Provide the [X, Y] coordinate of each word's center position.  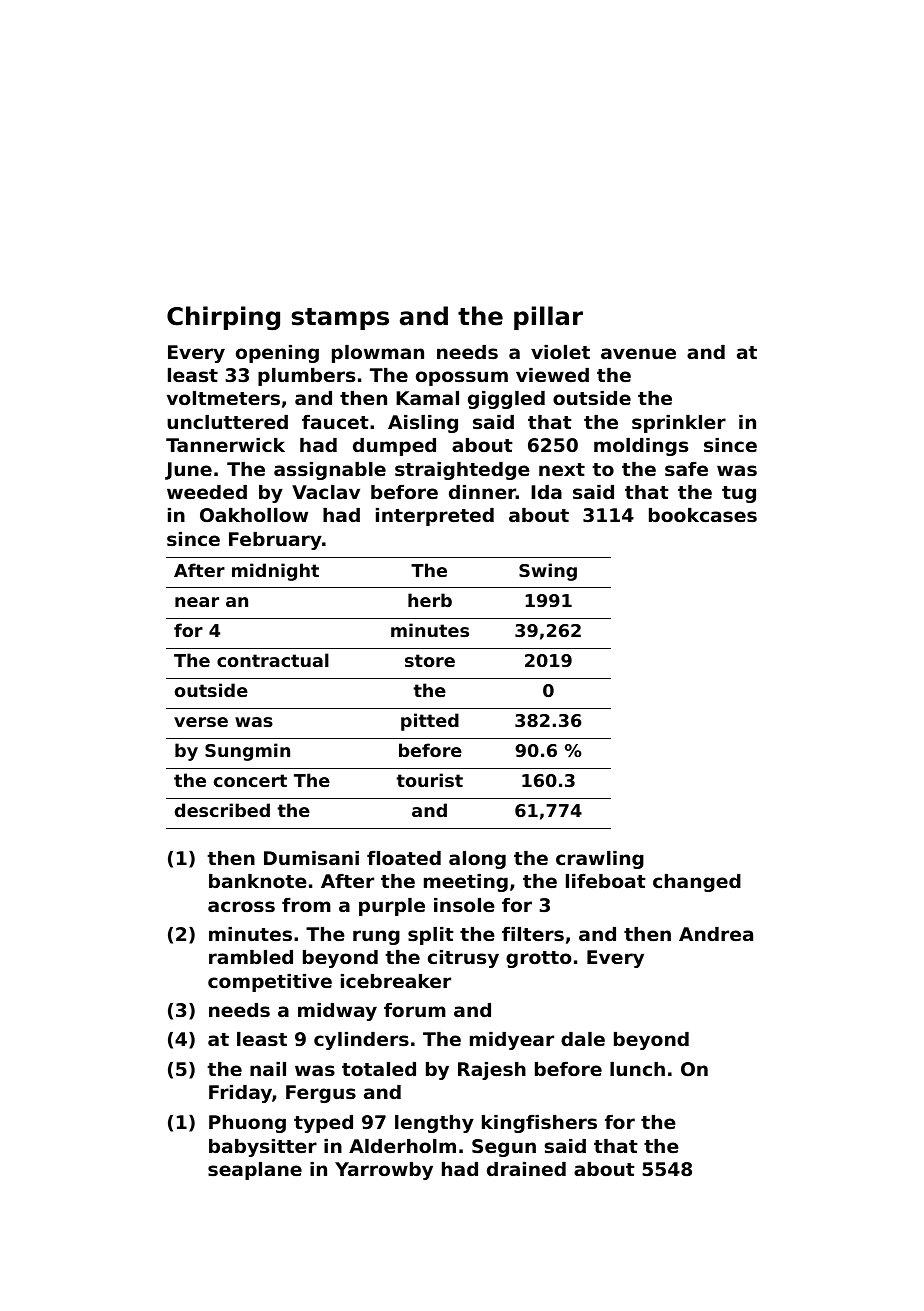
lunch [637, 1069]
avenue [638, 353]
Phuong [247, 1124]
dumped [394, 447]
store [430, 660]
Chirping [223, 318]
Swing [548, 572]
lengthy [434, 1124]
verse [201, 722]
